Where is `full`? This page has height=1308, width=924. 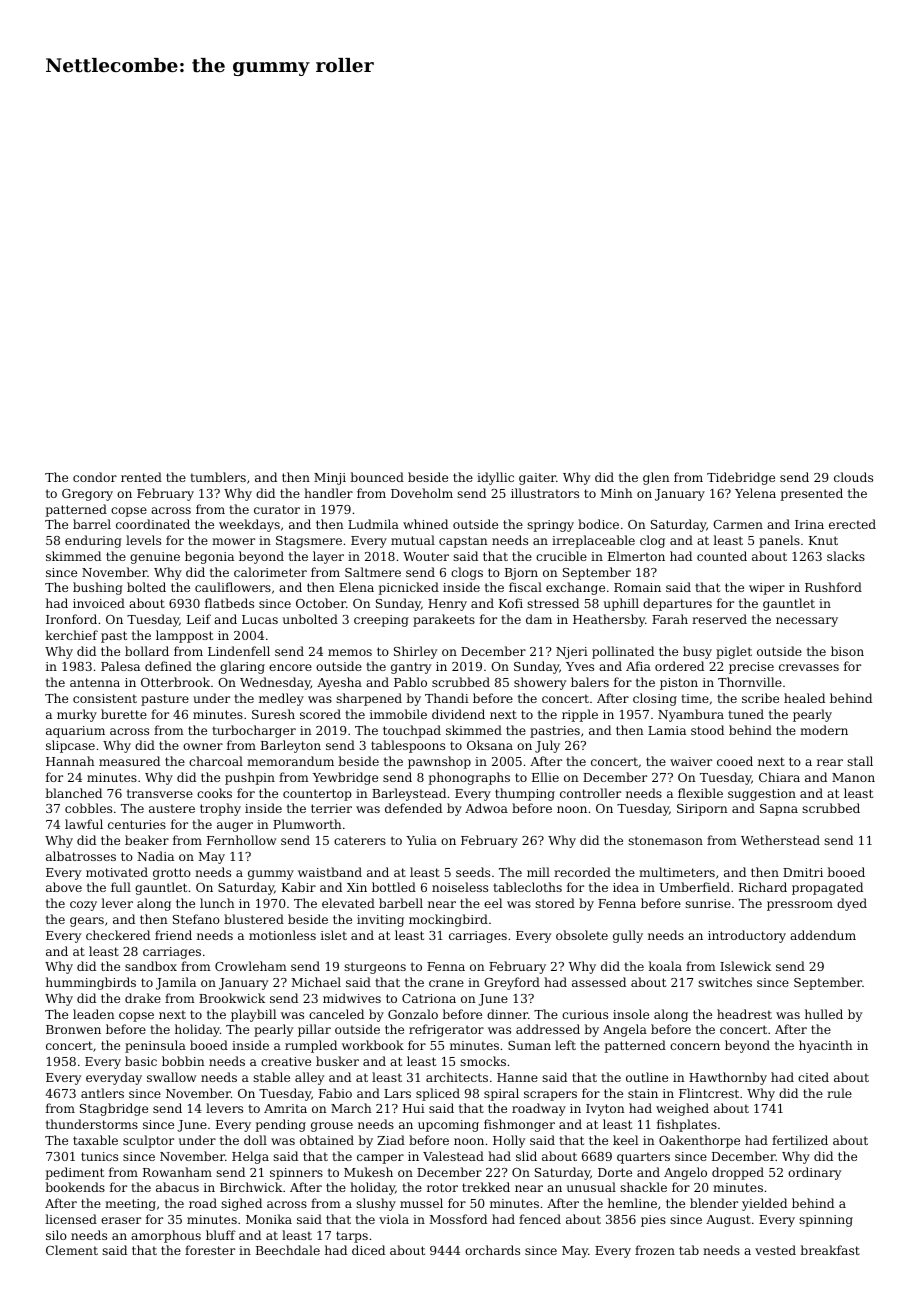
full is located at coordinates (121, 887).
